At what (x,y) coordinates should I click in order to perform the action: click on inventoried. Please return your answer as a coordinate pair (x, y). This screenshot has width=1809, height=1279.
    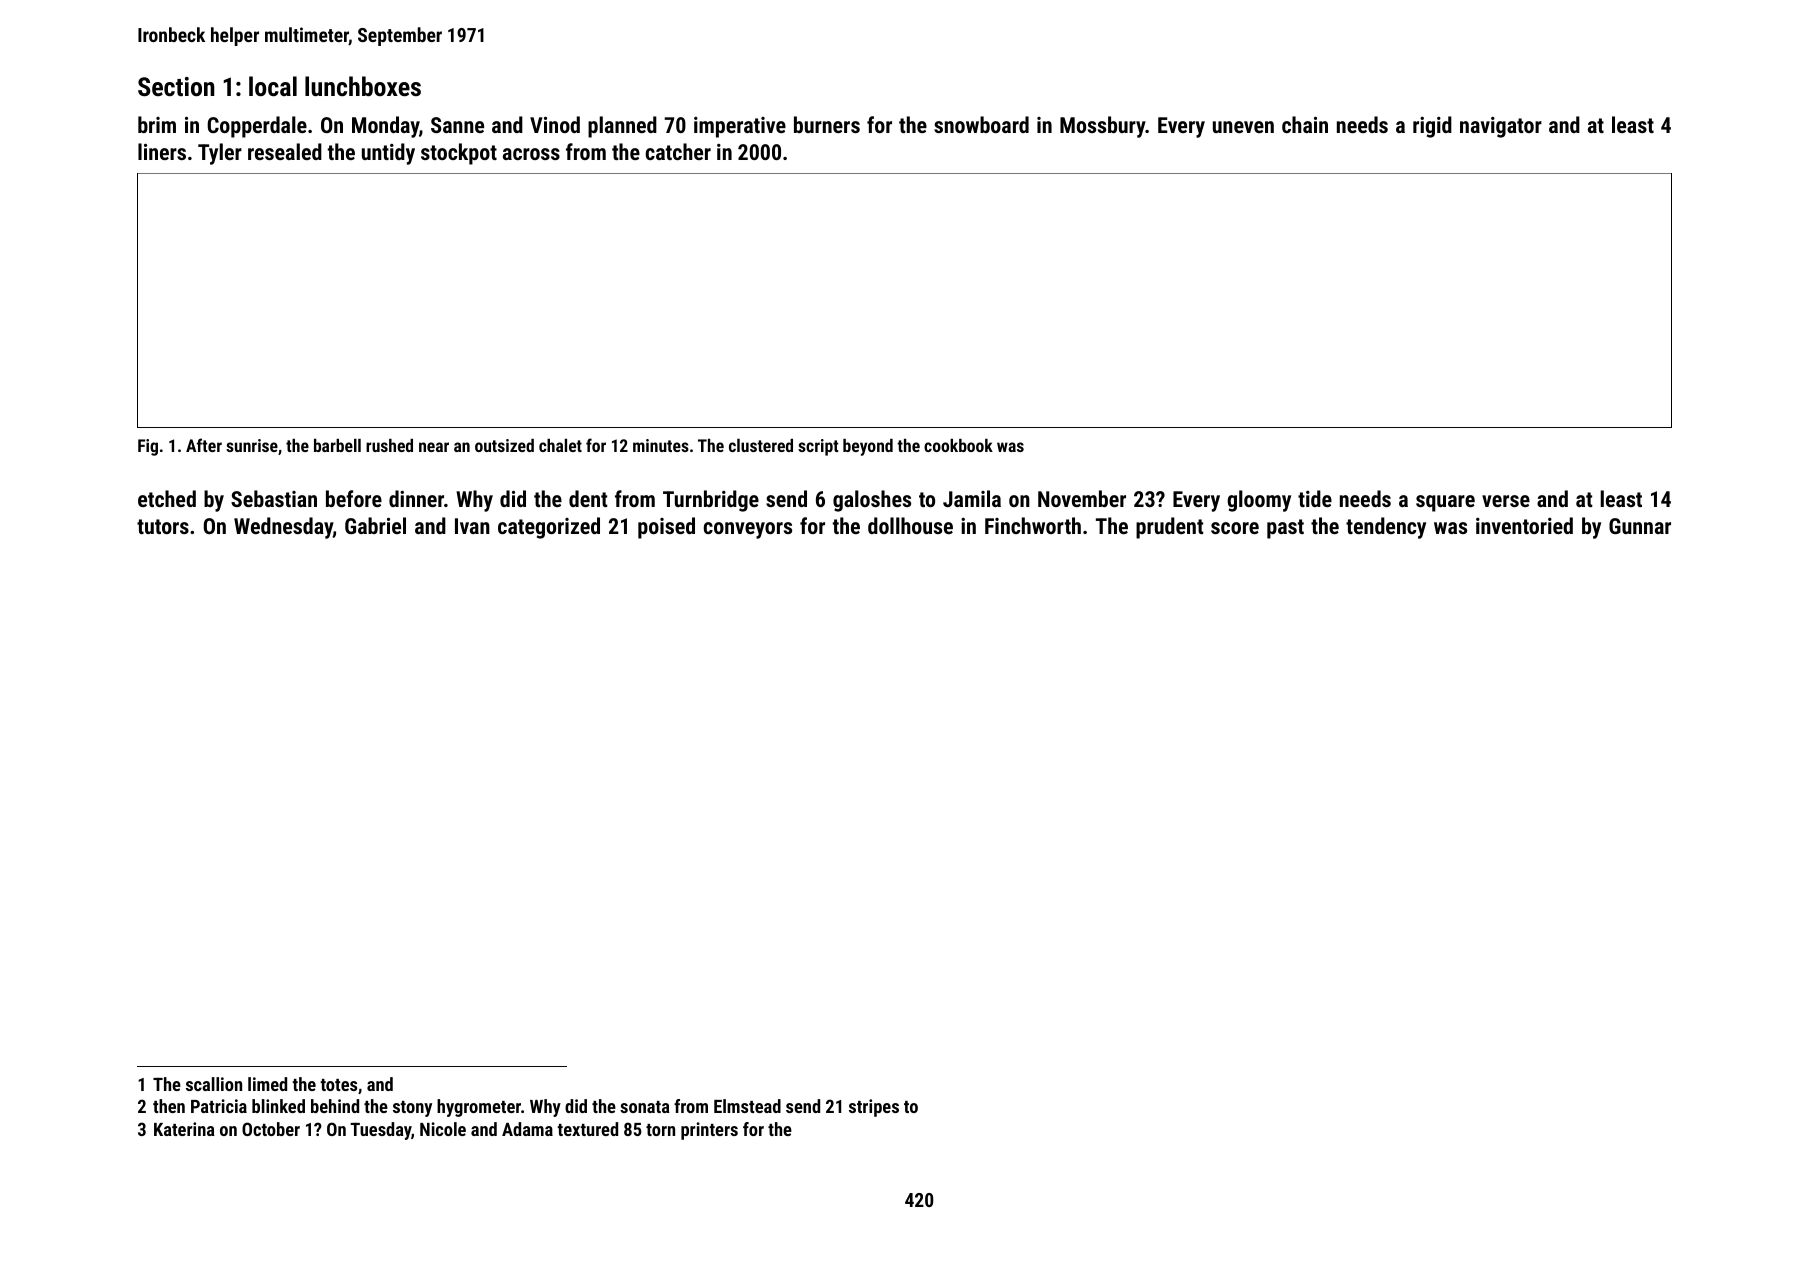
    Looking at the image, I should click on (1524, 525).
